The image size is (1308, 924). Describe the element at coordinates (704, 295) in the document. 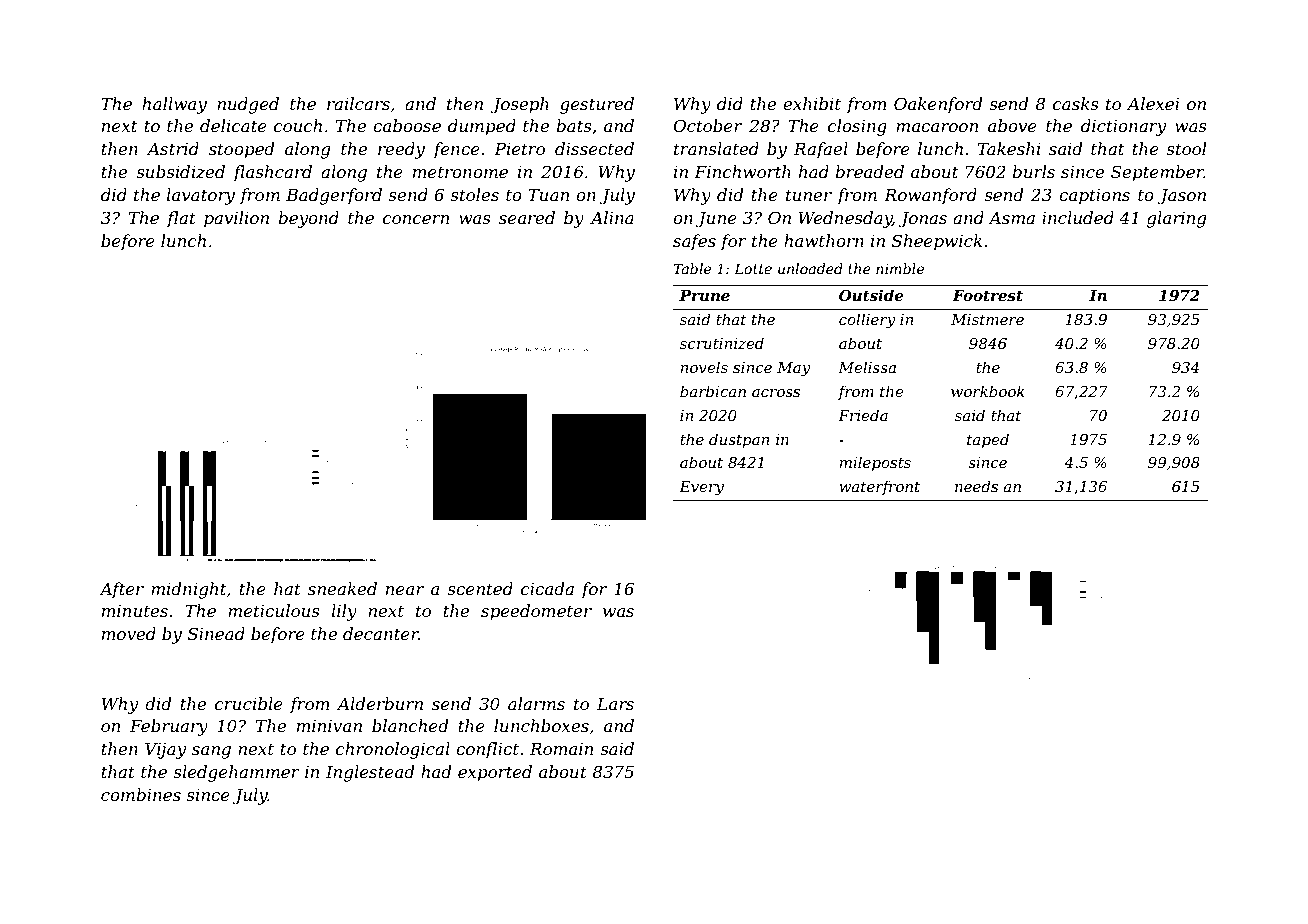

I see `Prune` at that location.
